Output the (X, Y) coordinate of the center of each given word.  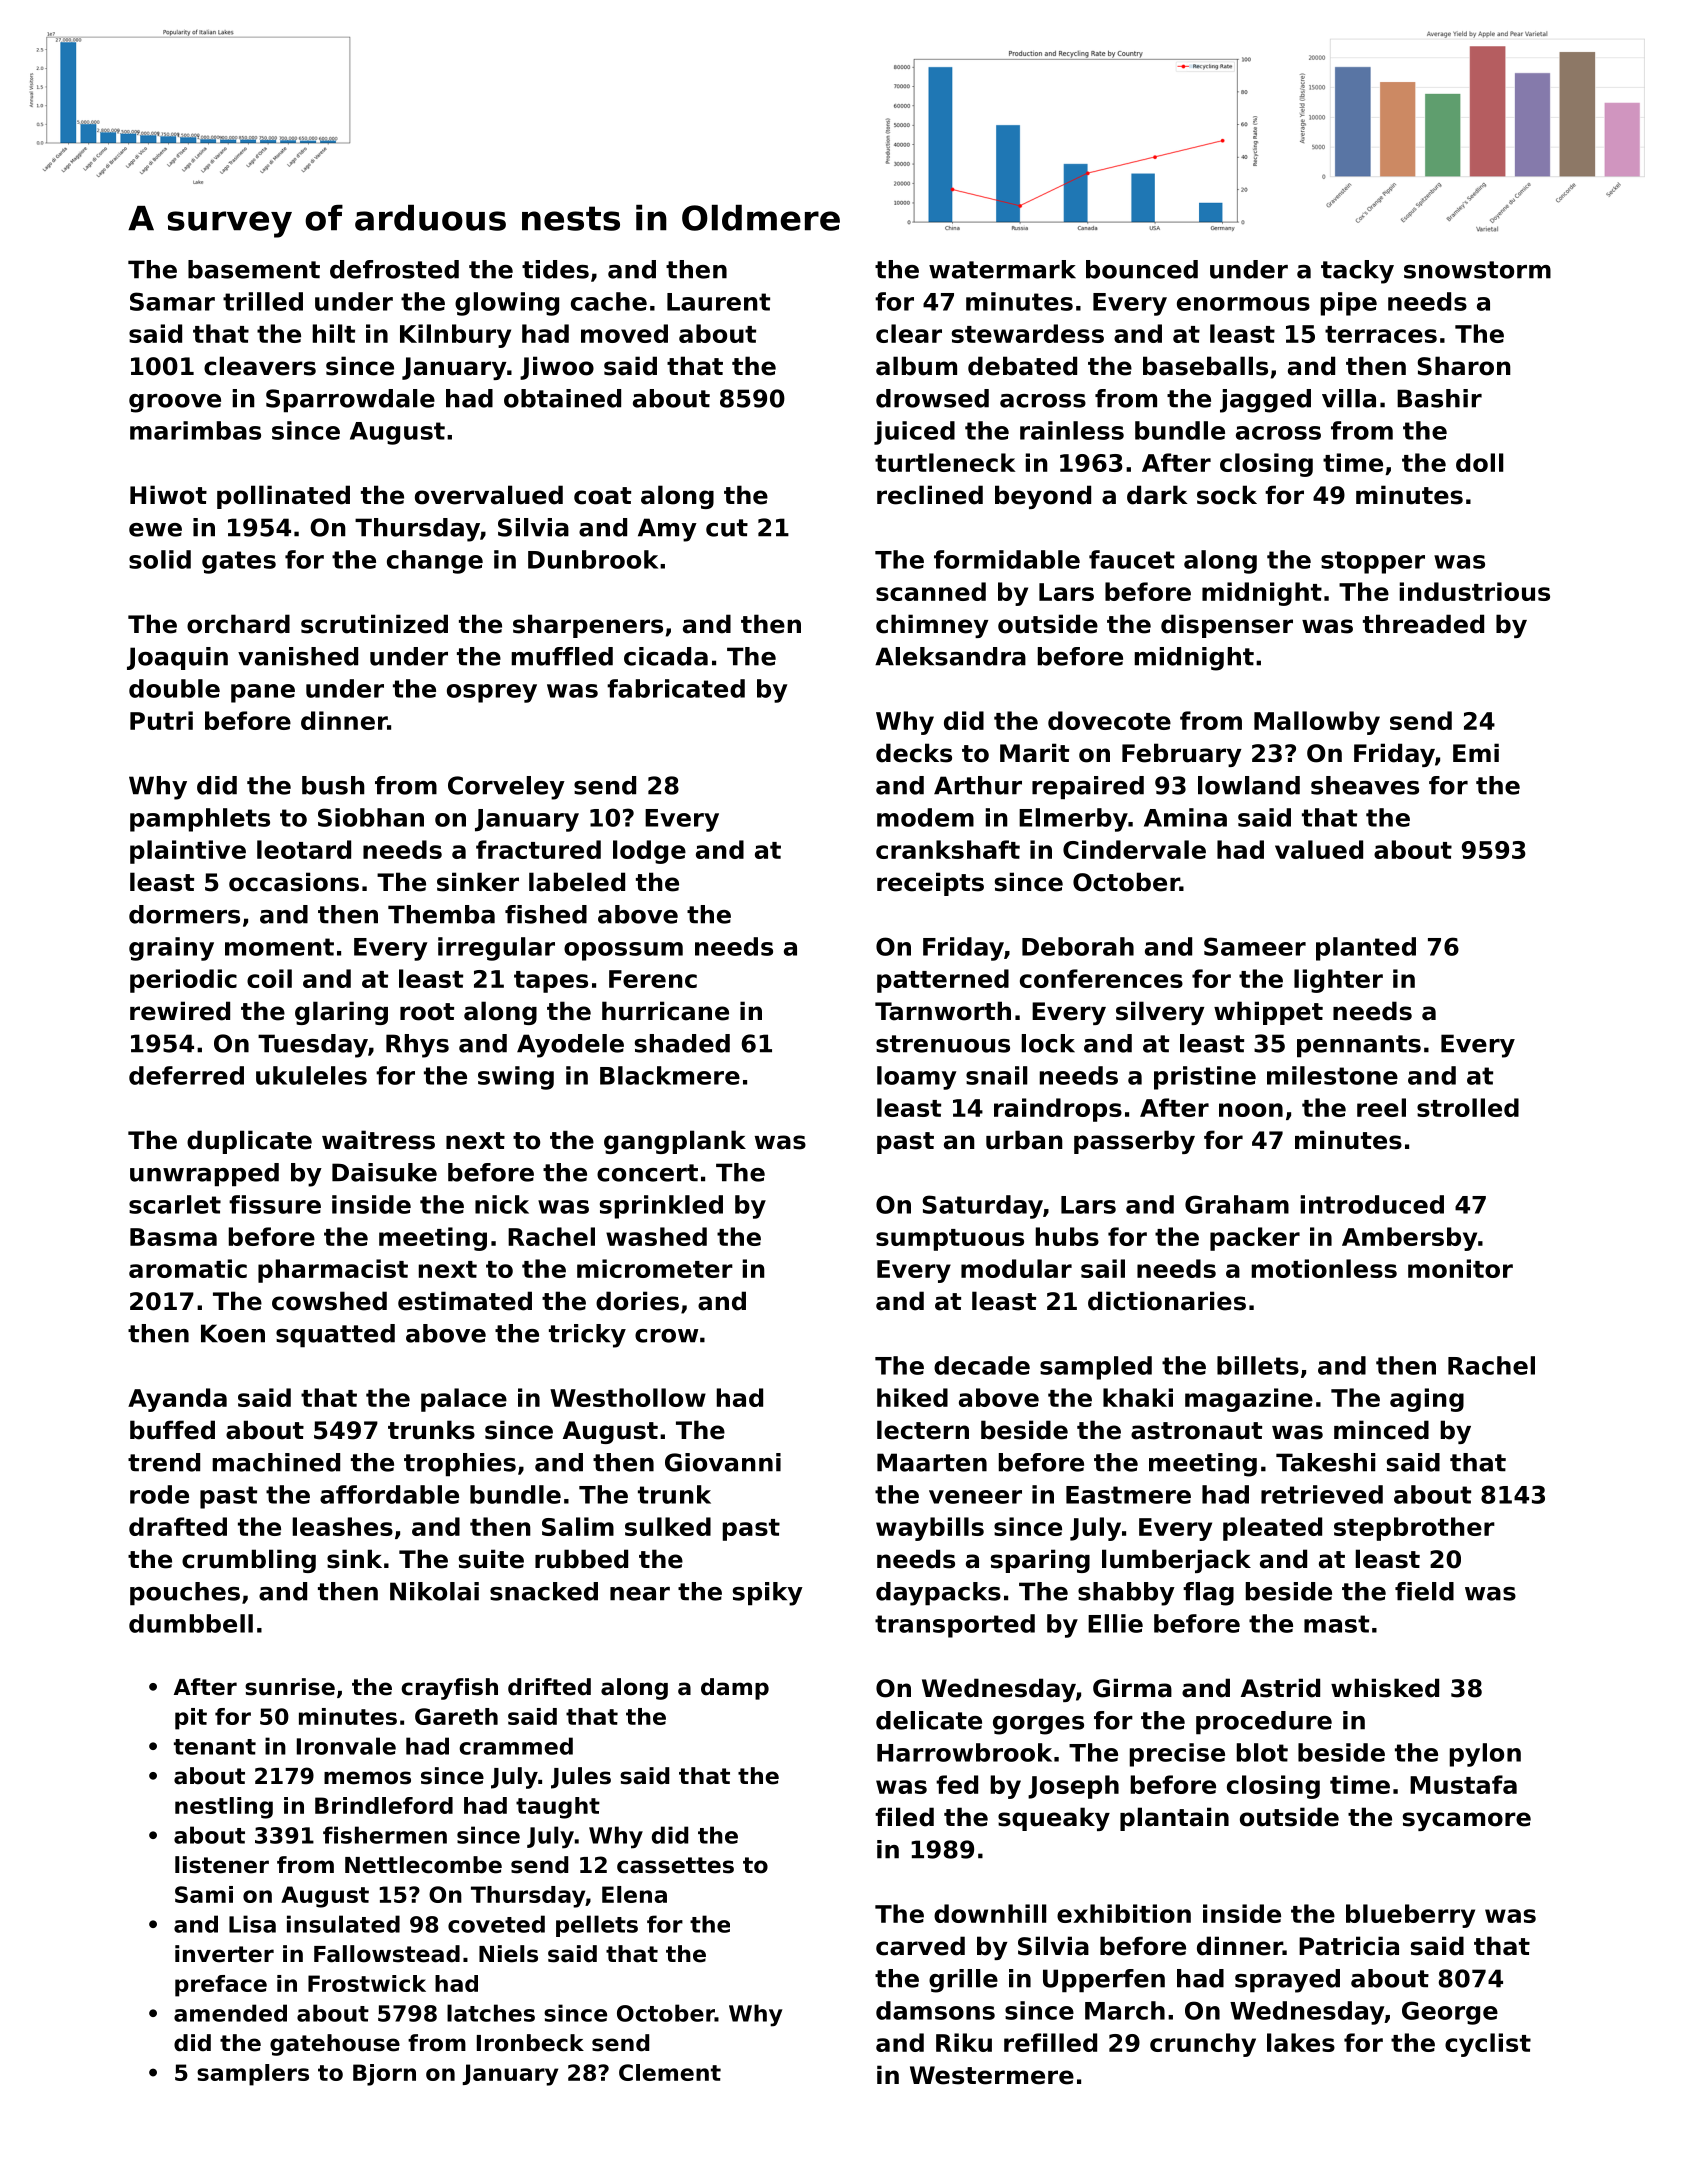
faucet (1132, 559)
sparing (1040, 1561)
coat (602, 496)
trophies (460, 1465)
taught (558, 1808)
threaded (1423, 624)
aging (1427, 1400)
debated (1022, 366)
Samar (172, 301)
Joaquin (177, 658)
